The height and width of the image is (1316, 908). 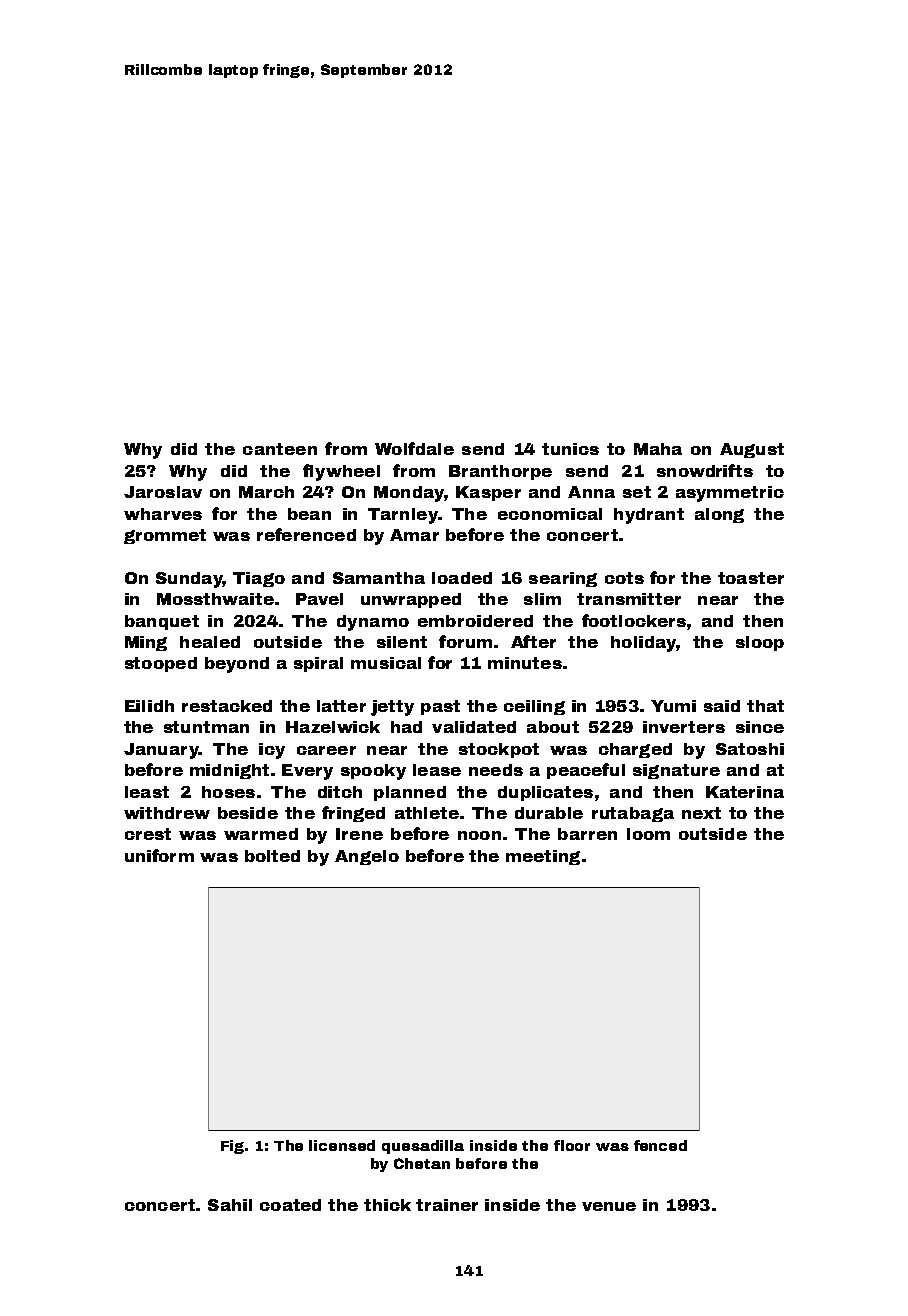 I want to click on bolted, so click(x=272, y=856).
